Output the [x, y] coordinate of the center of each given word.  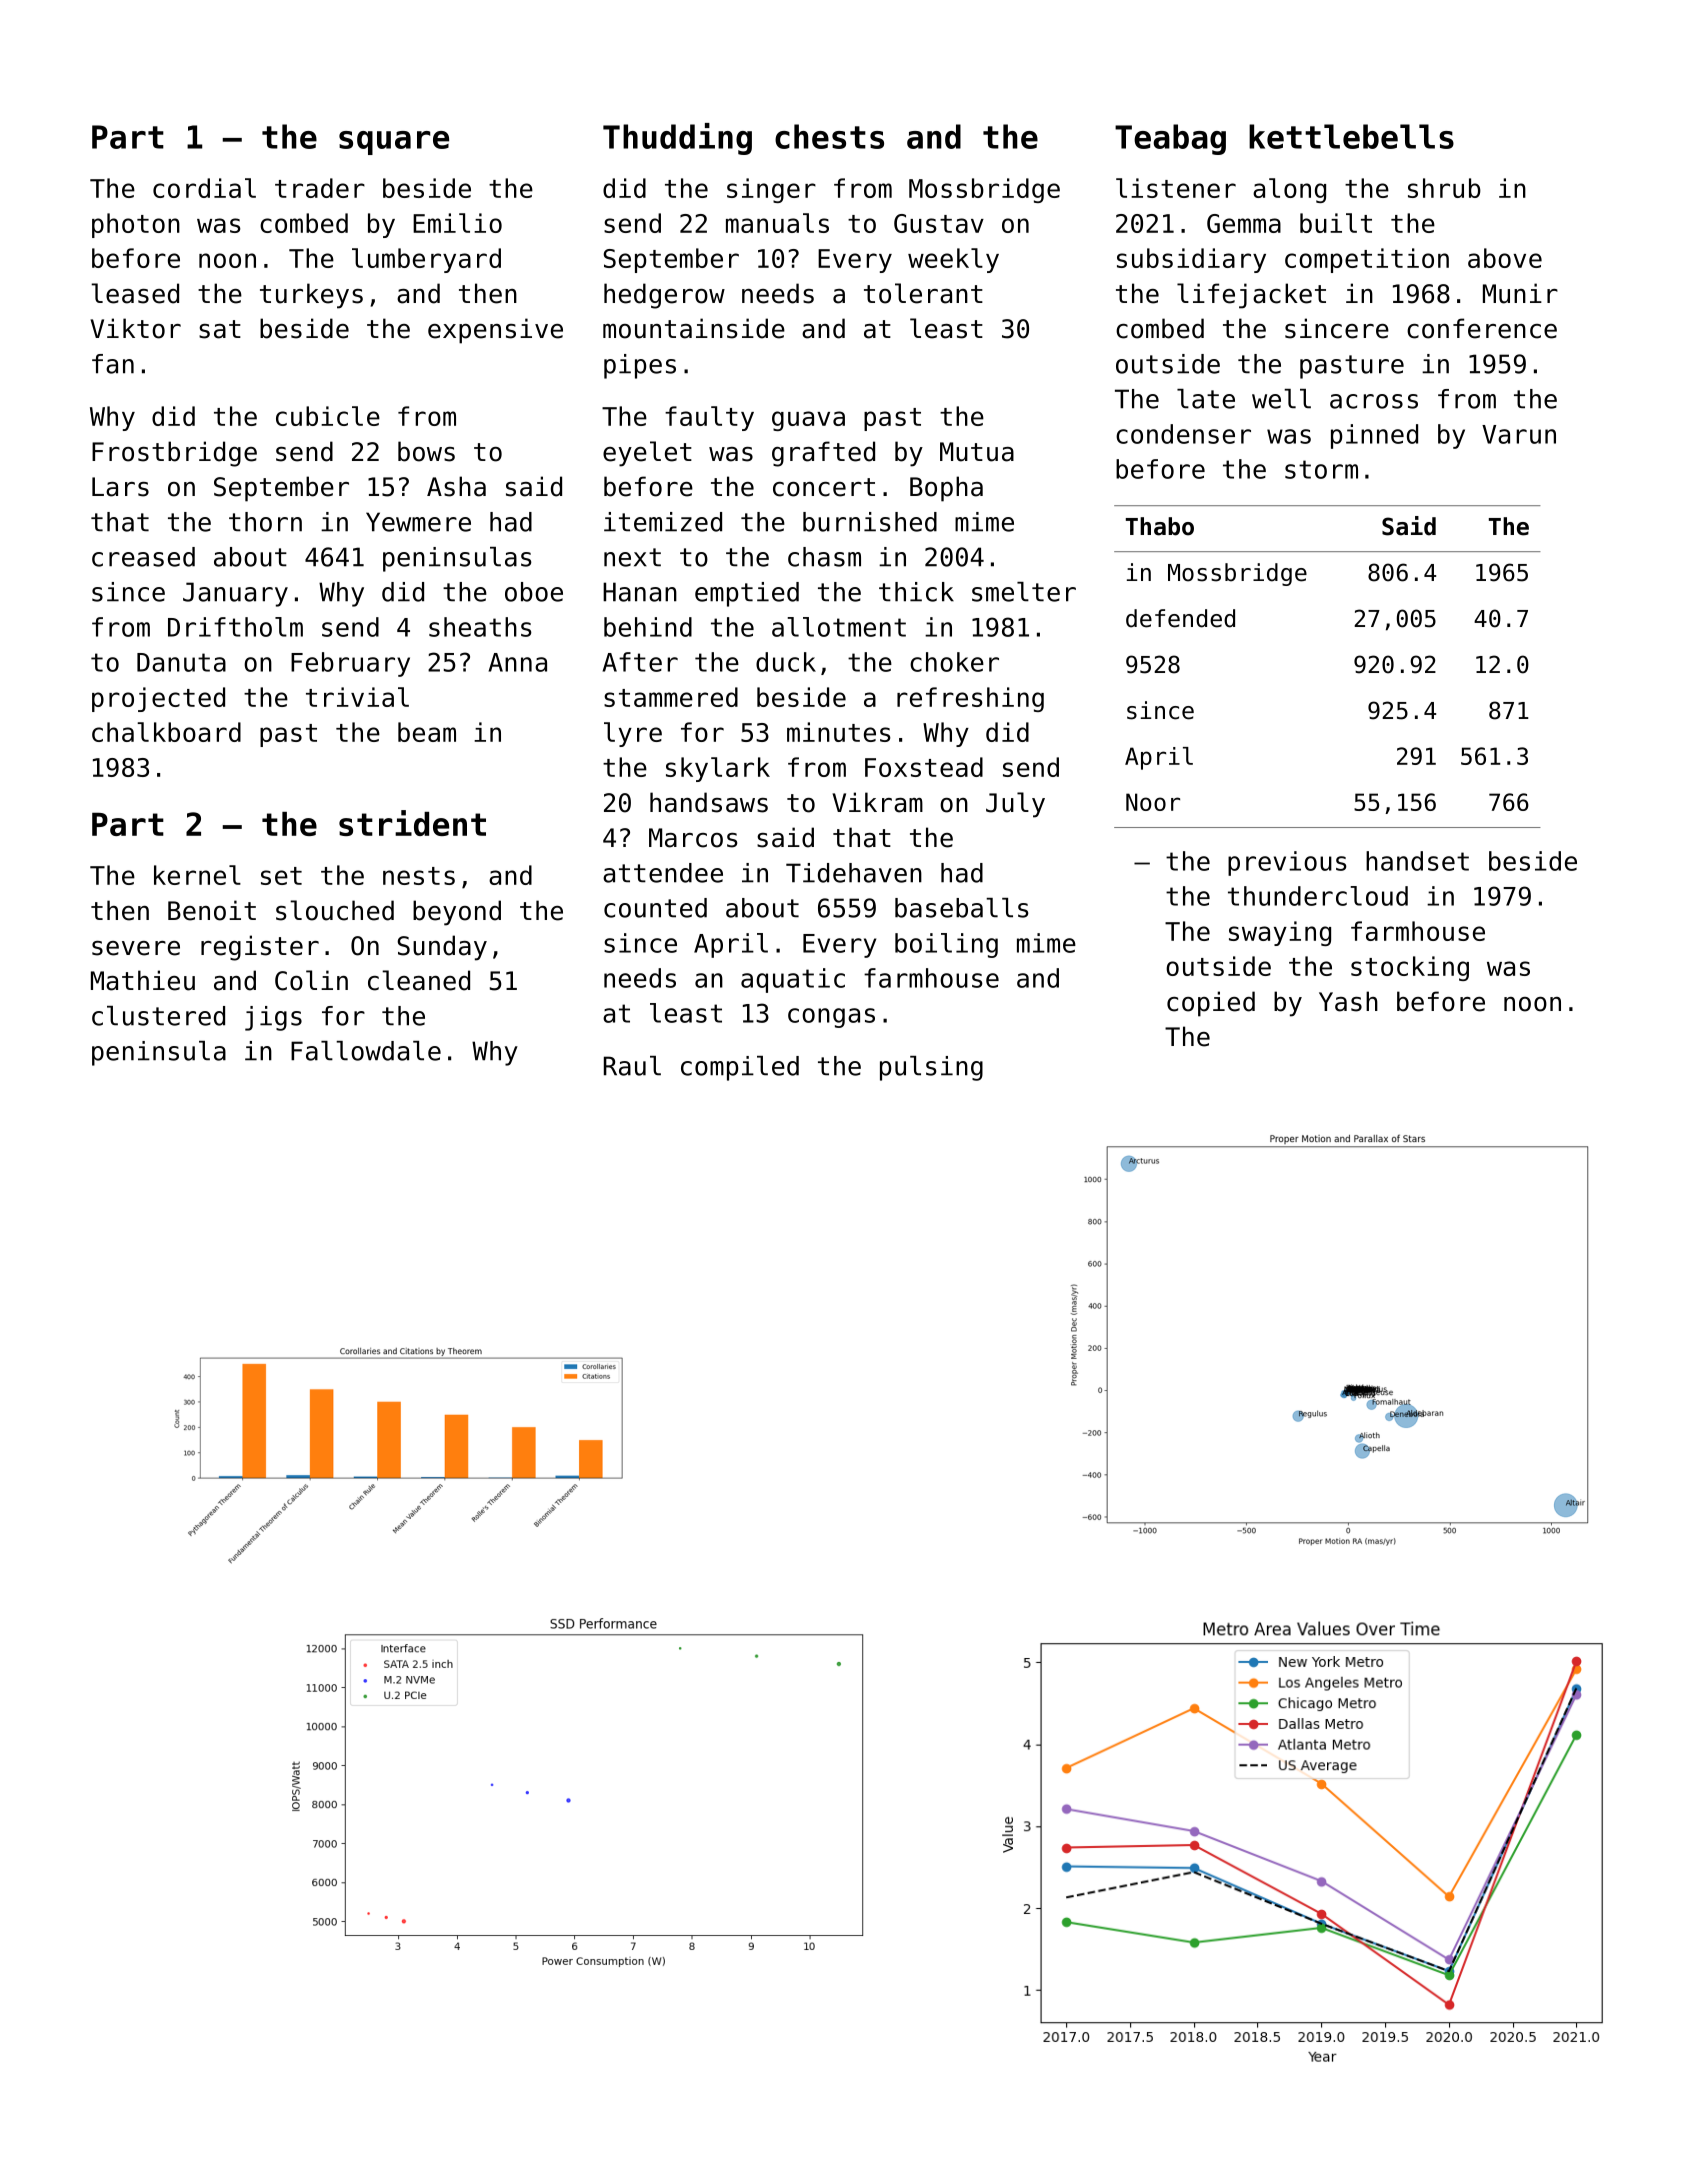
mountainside [694, 328]
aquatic [793, 980]
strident [412, 823]
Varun [1519, 434]
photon [136, 225]
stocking [1410, 968]
